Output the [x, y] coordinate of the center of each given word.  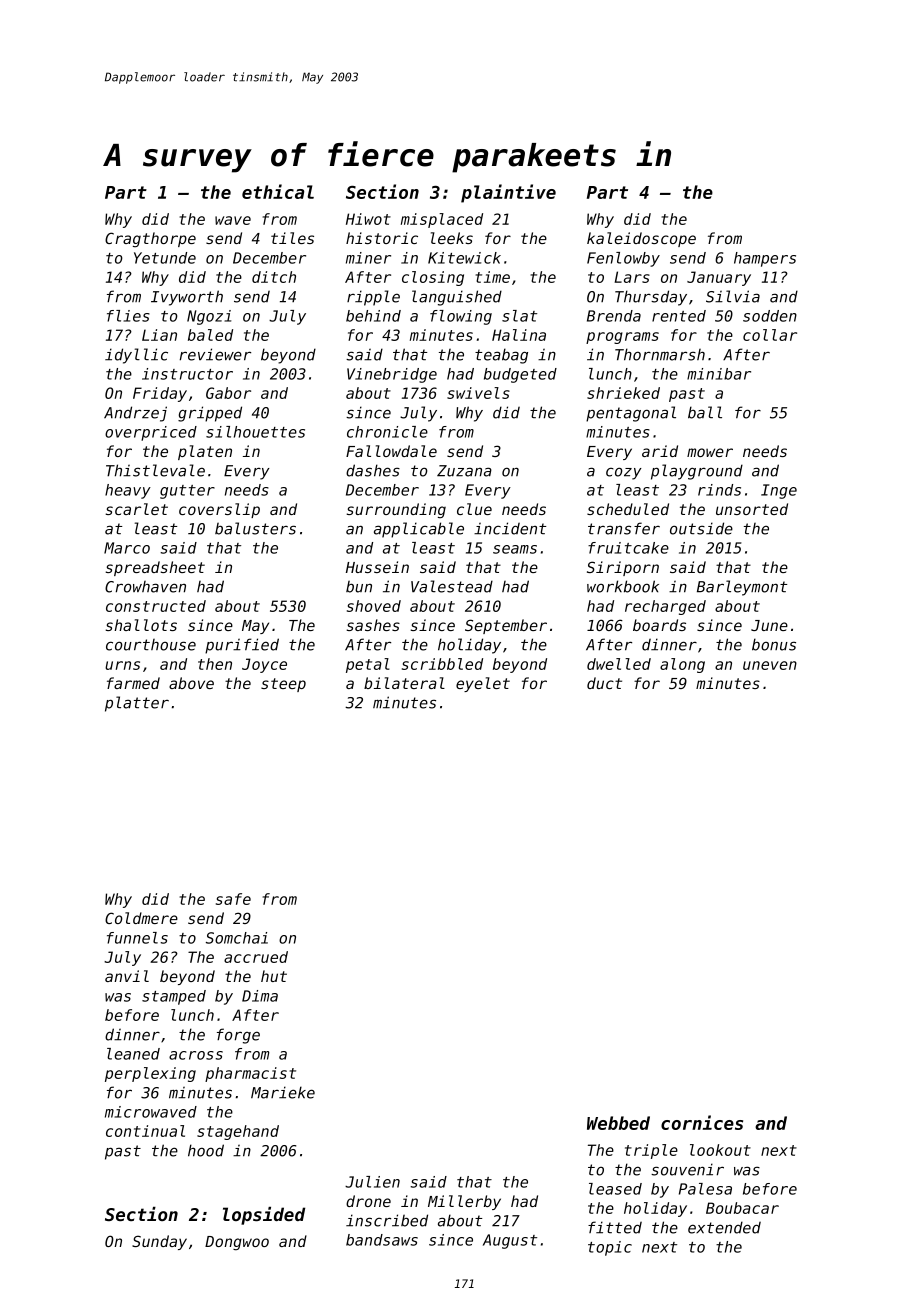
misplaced [442, 220]
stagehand [238, 1132]
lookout [720, 1150]
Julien [372, 1182]
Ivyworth [187, 298]
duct [604, 683]
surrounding [396, 510]
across [196, 1055]
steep [283, 685]
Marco [127, 548]
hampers [765, 259]
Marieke [283, 1092]
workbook [623, 586]
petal [368, 665]
